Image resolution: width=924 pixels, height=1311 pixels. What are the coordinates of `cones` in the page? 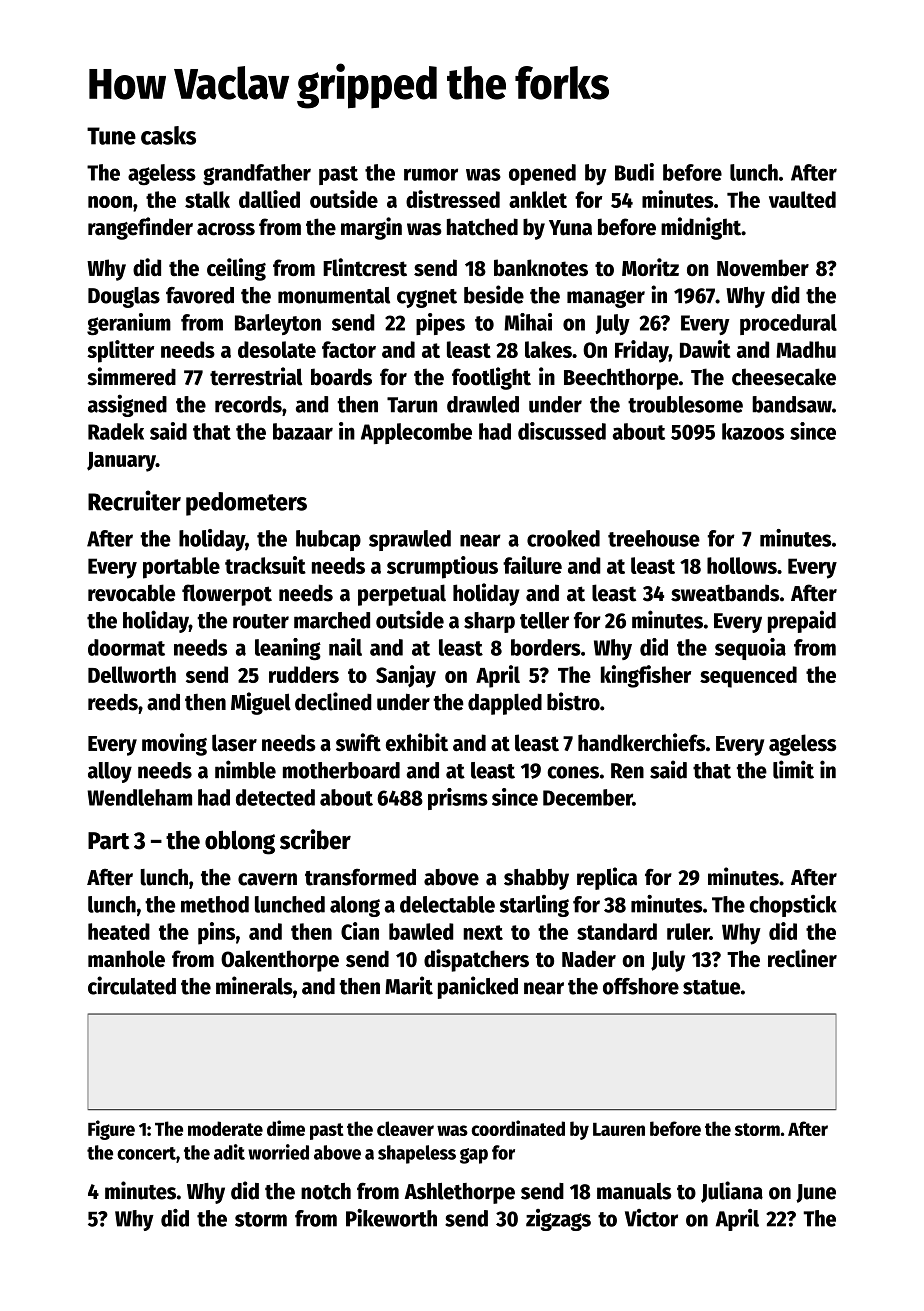 It's located at (573, 772).
